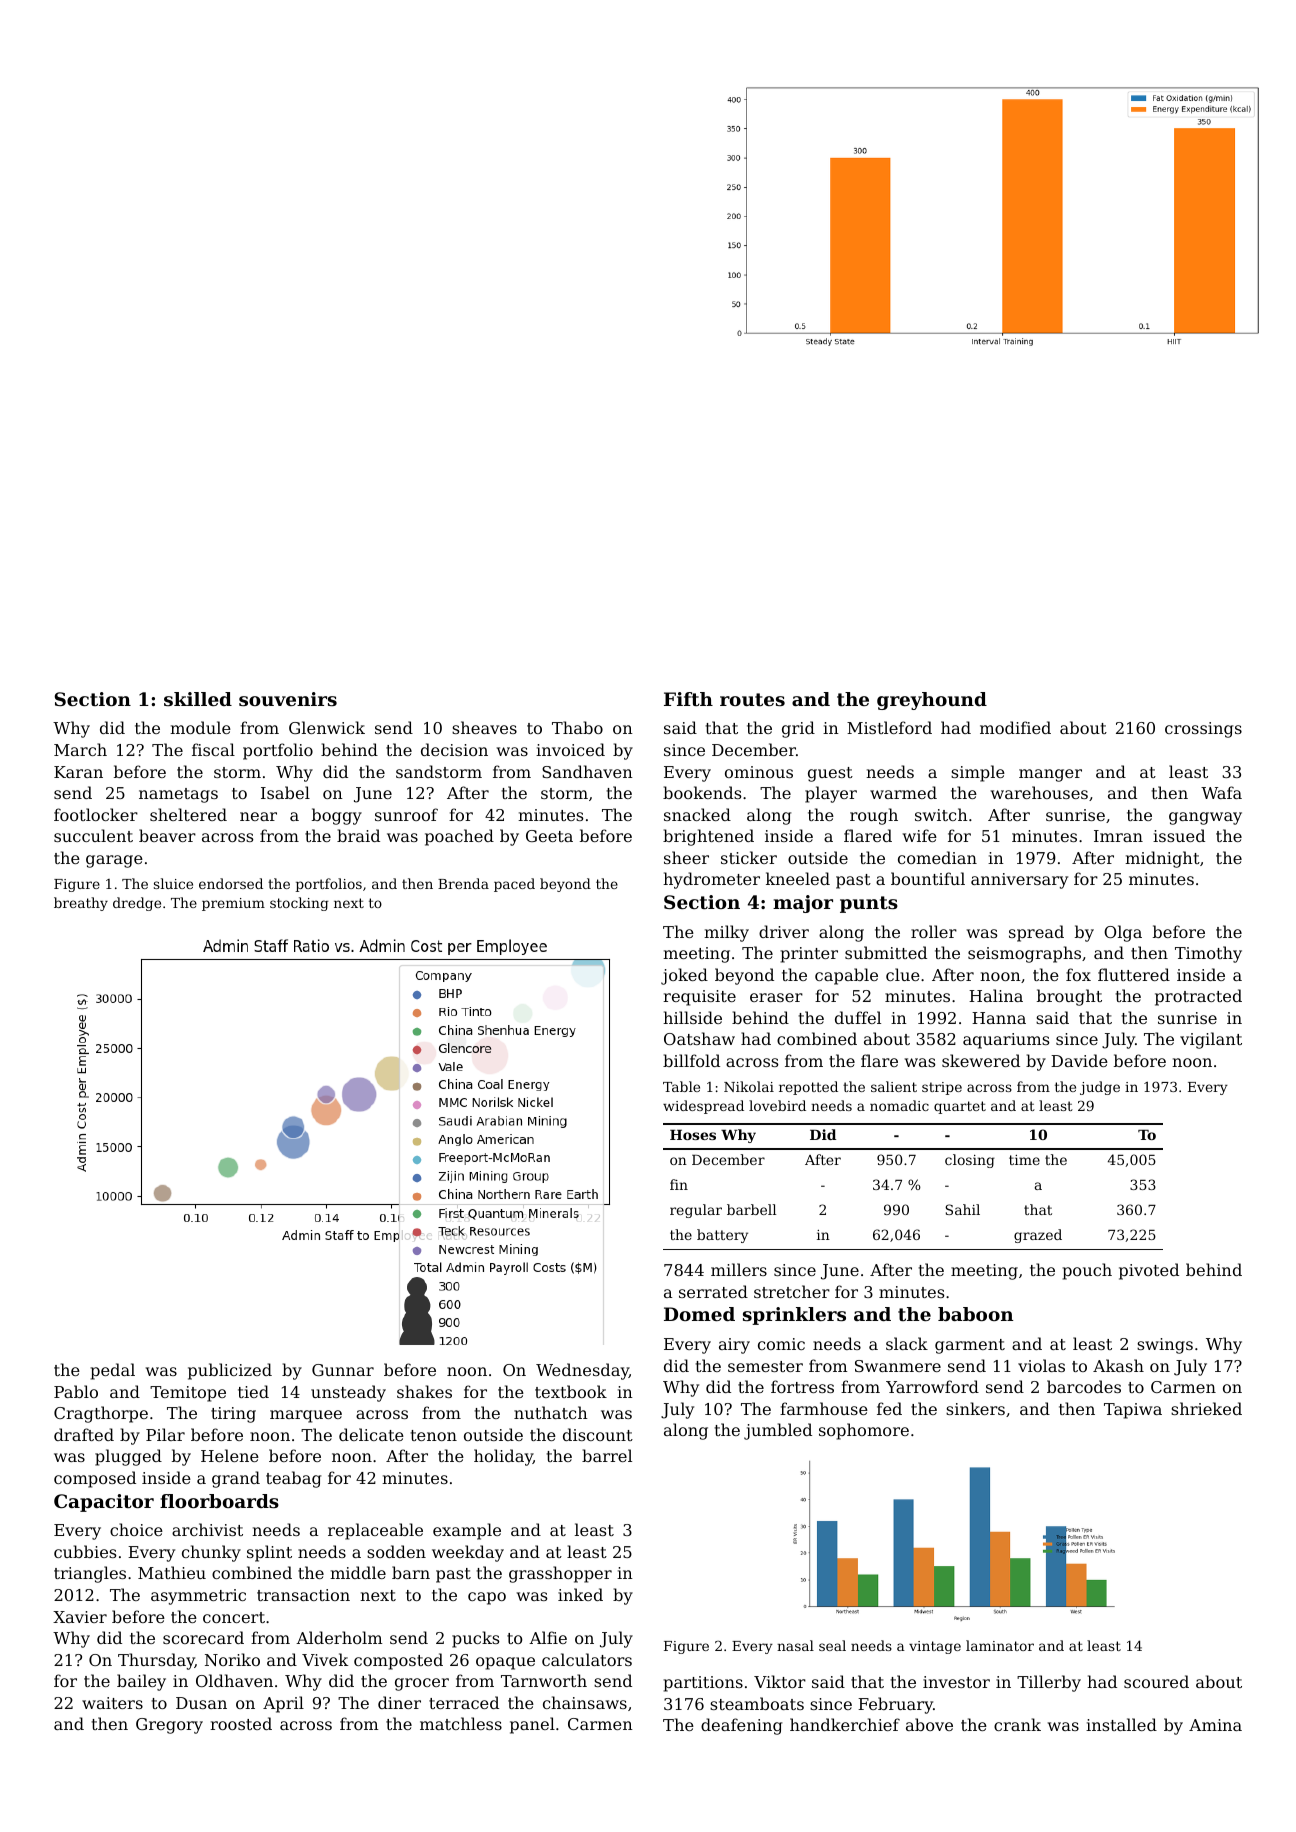 Image resolution: width=1296 pixels, height=1832 pixels. Describe the element at coordinates (78, 772) in the screenshot. I see `Karan` at that location.
